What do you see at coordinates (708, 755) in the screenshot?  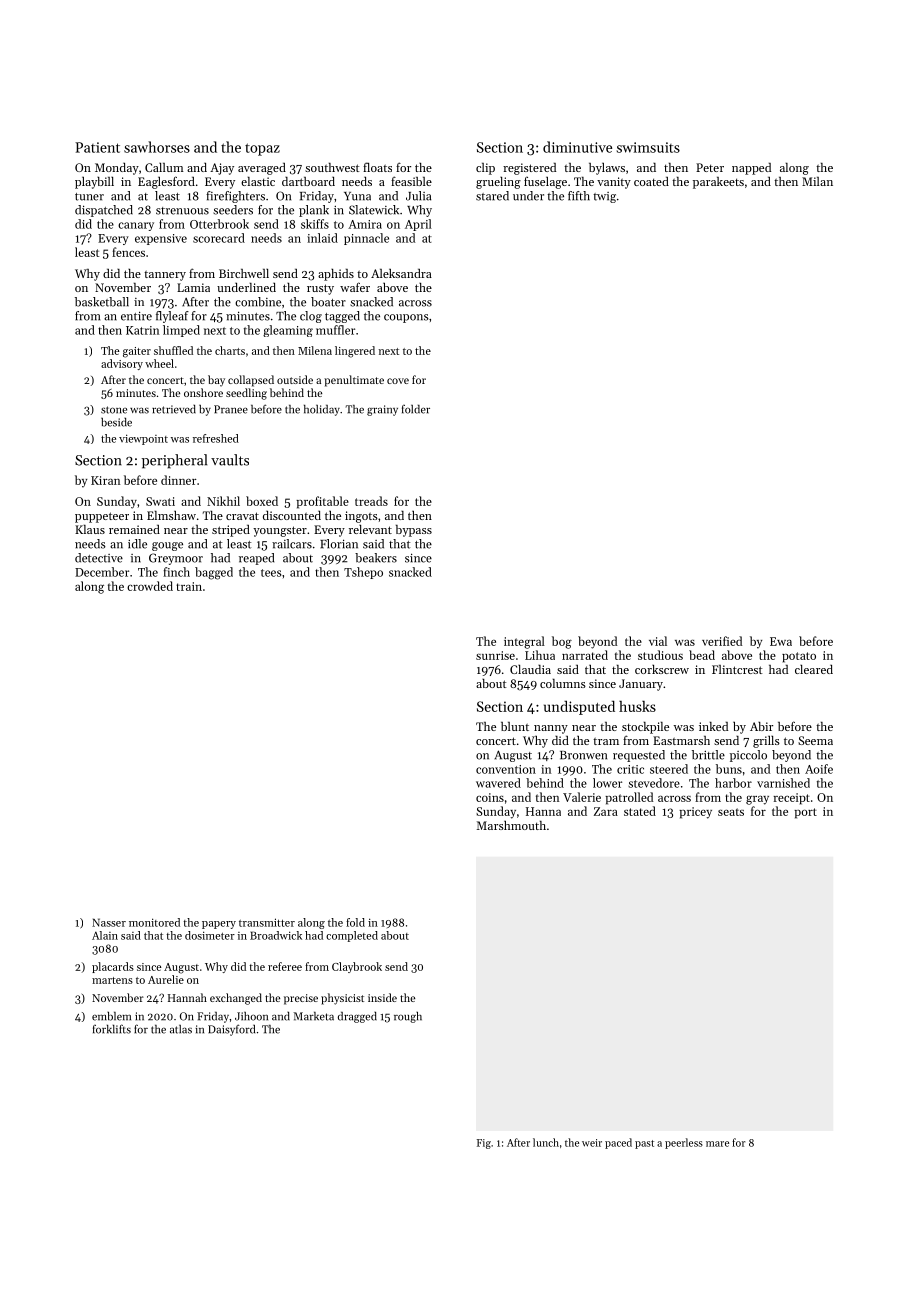 I see `brittle` at bounding box center [708, 755].
